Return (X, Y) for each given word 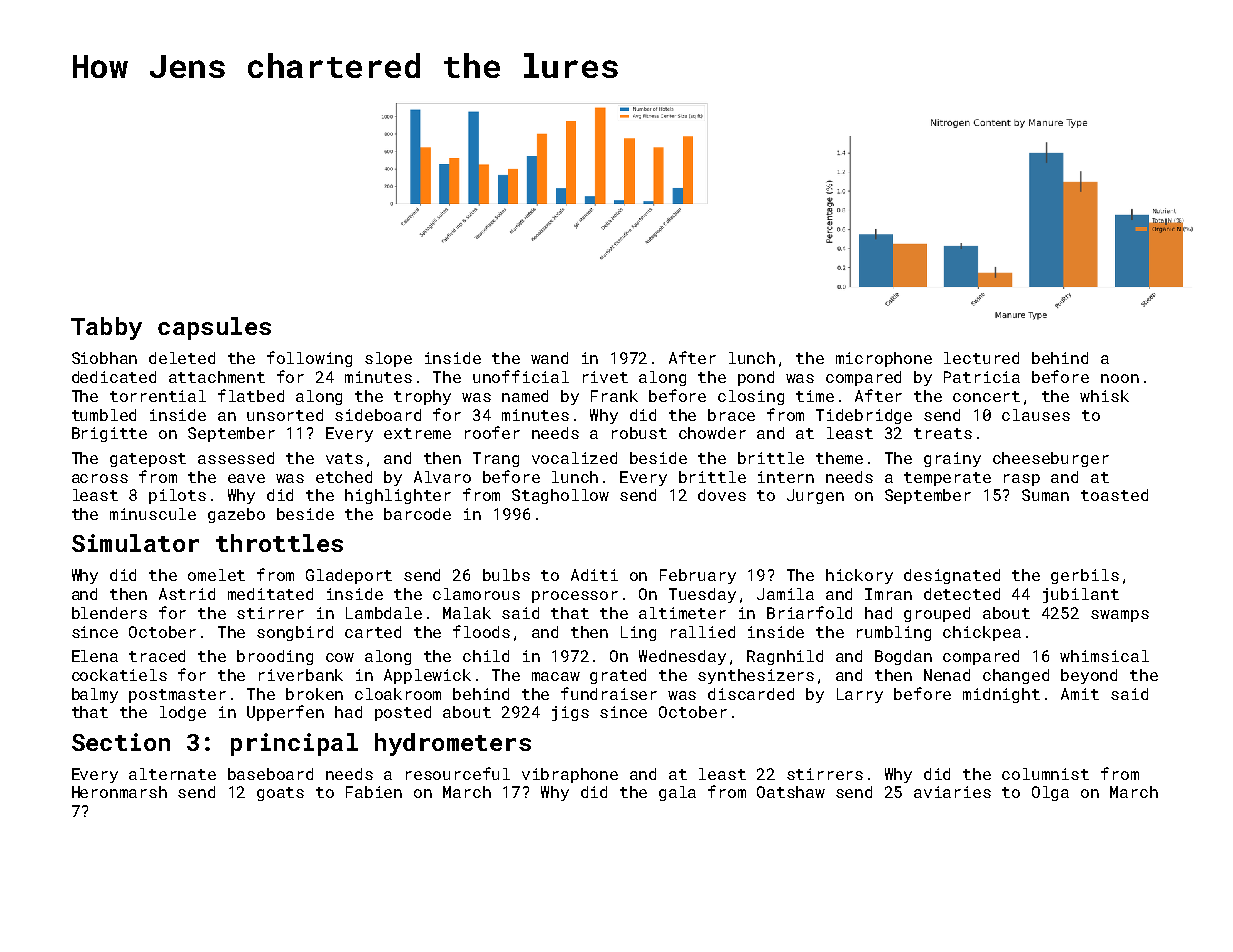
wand (549, 358)
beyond (1089, 676)
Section (121, 742)
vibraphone (570, 775)
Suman (1045, 495)
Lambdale (384, 613)
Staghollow (560, 496)
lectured (981, 358)
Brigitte (109, 434)
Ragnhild (785, 657)
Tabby (106, 328)
